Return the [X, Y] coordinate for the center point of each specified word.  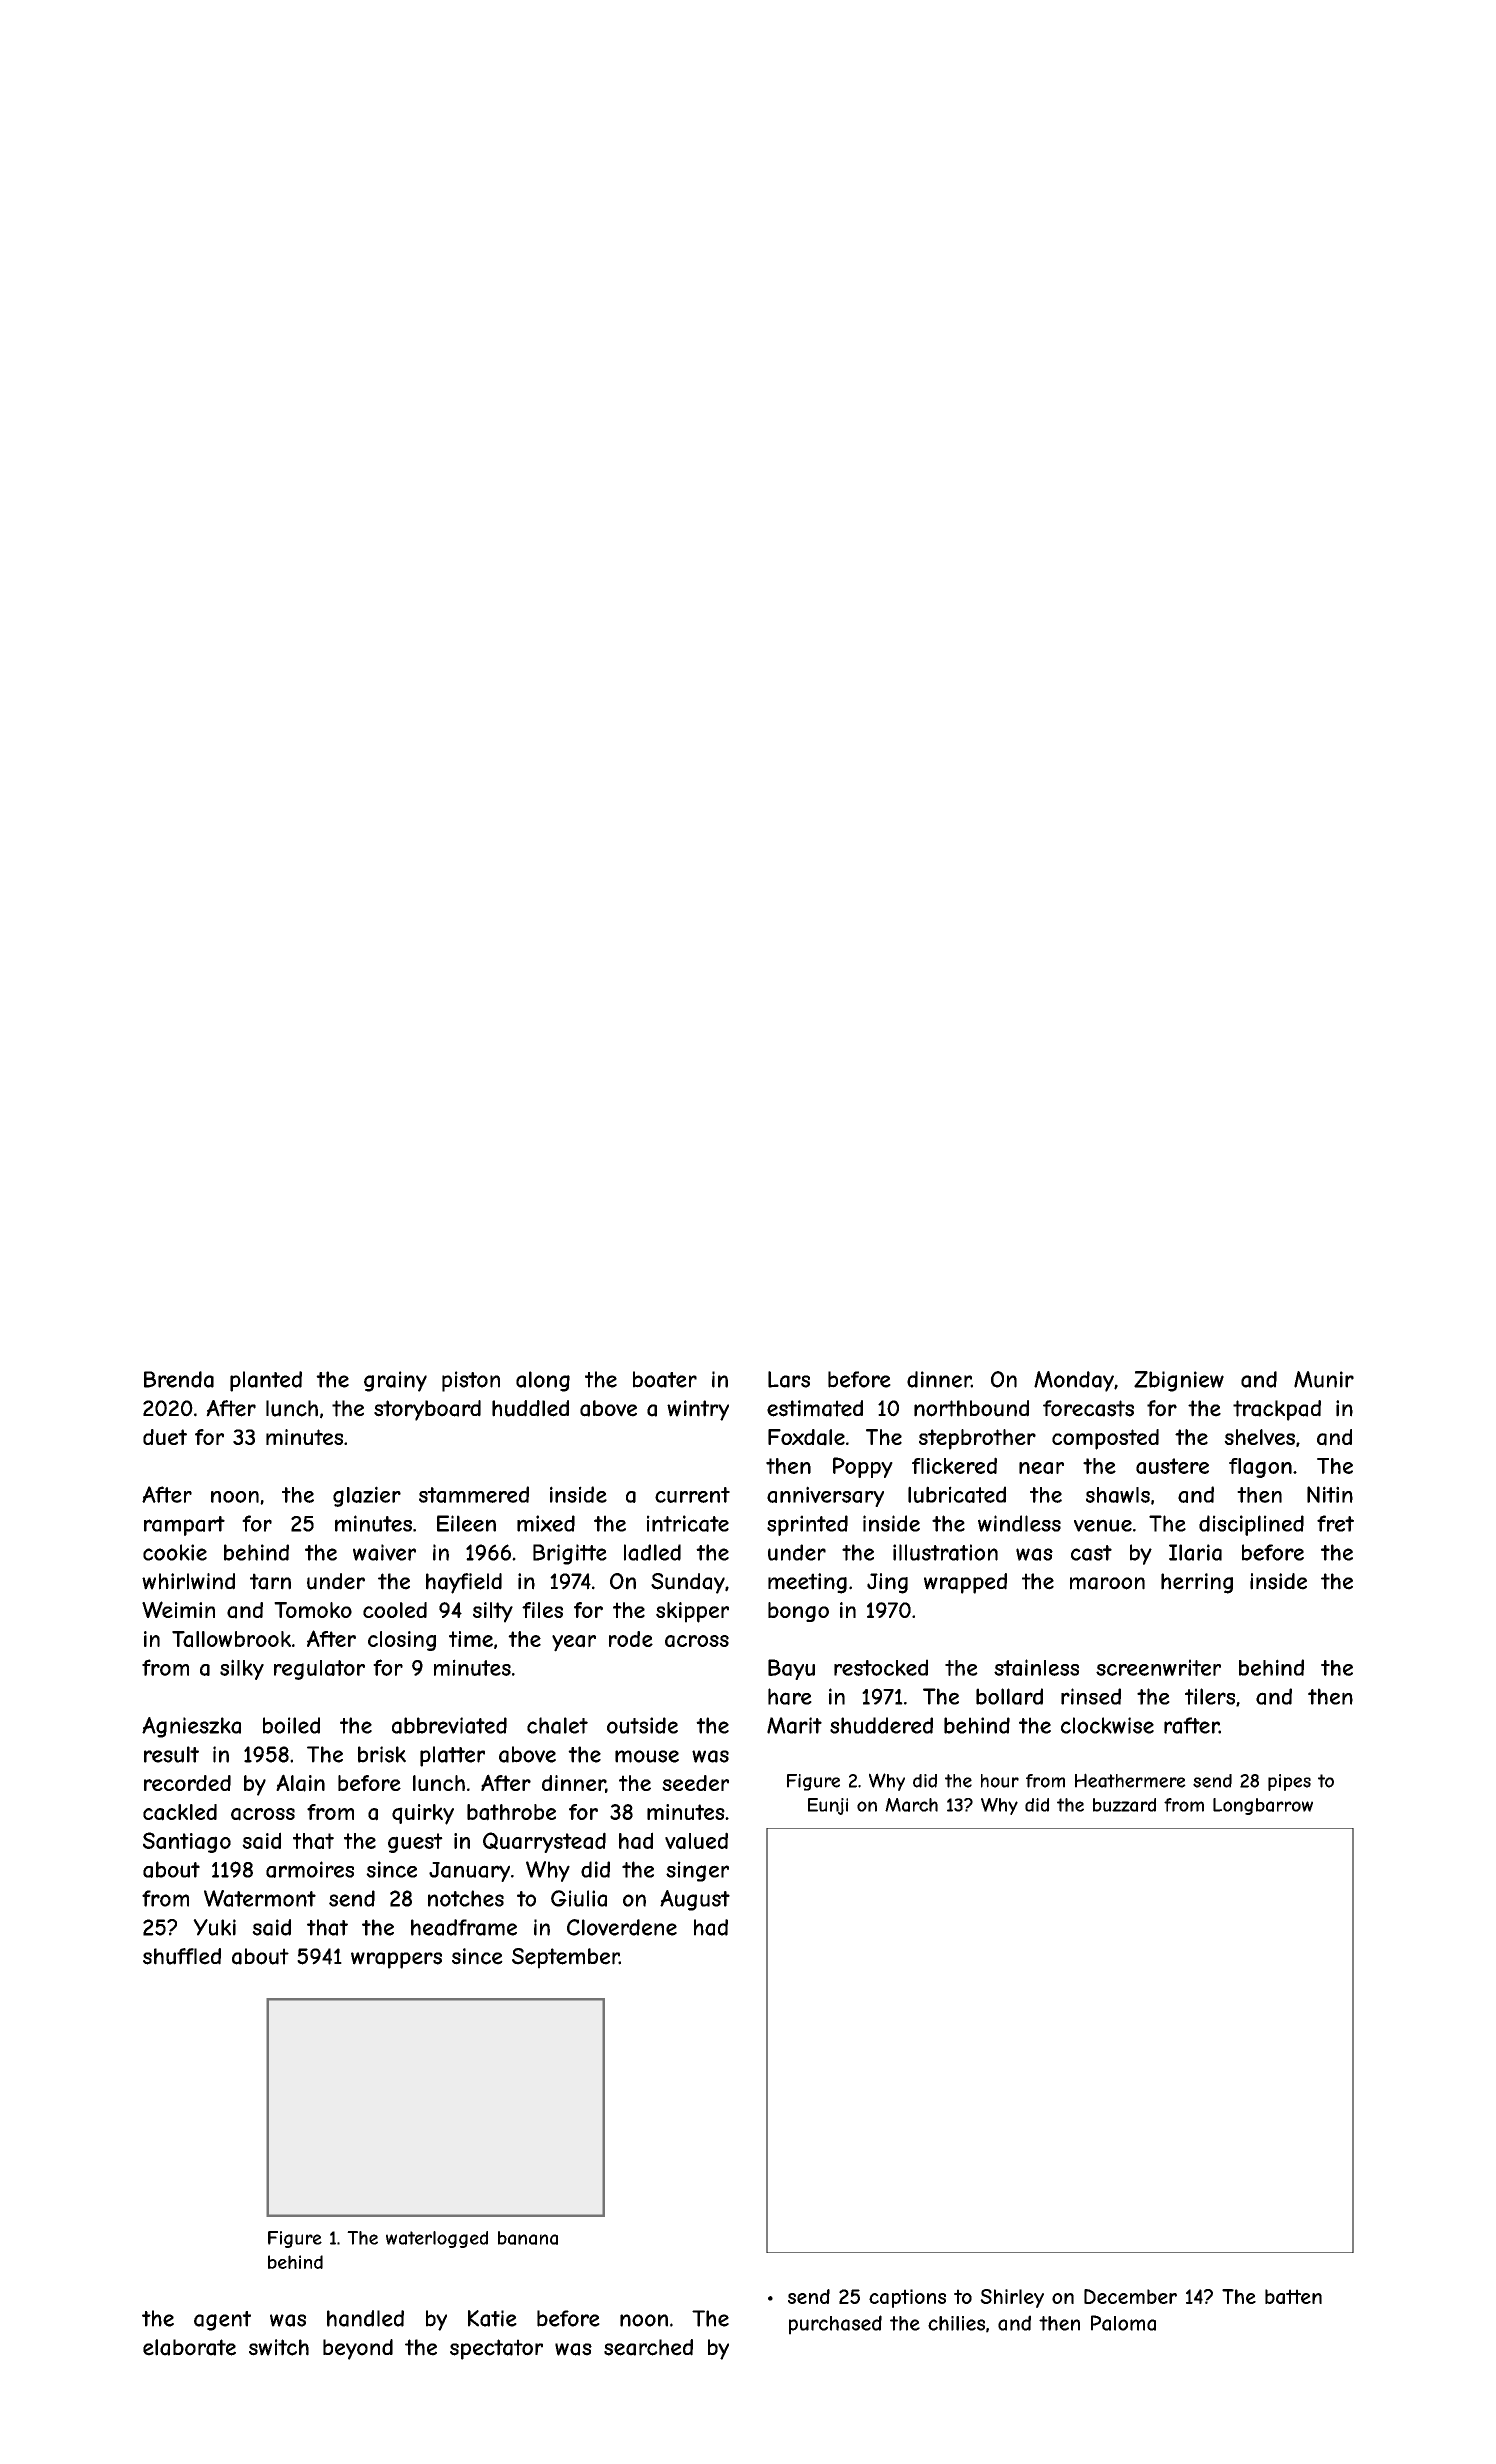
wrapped [965, 1583]
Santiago [187, 1842]
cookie [175, 1552]
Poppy [863, 1467]
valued [696, 1840]
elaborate [189, 2347]
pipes [1289, 1782]
